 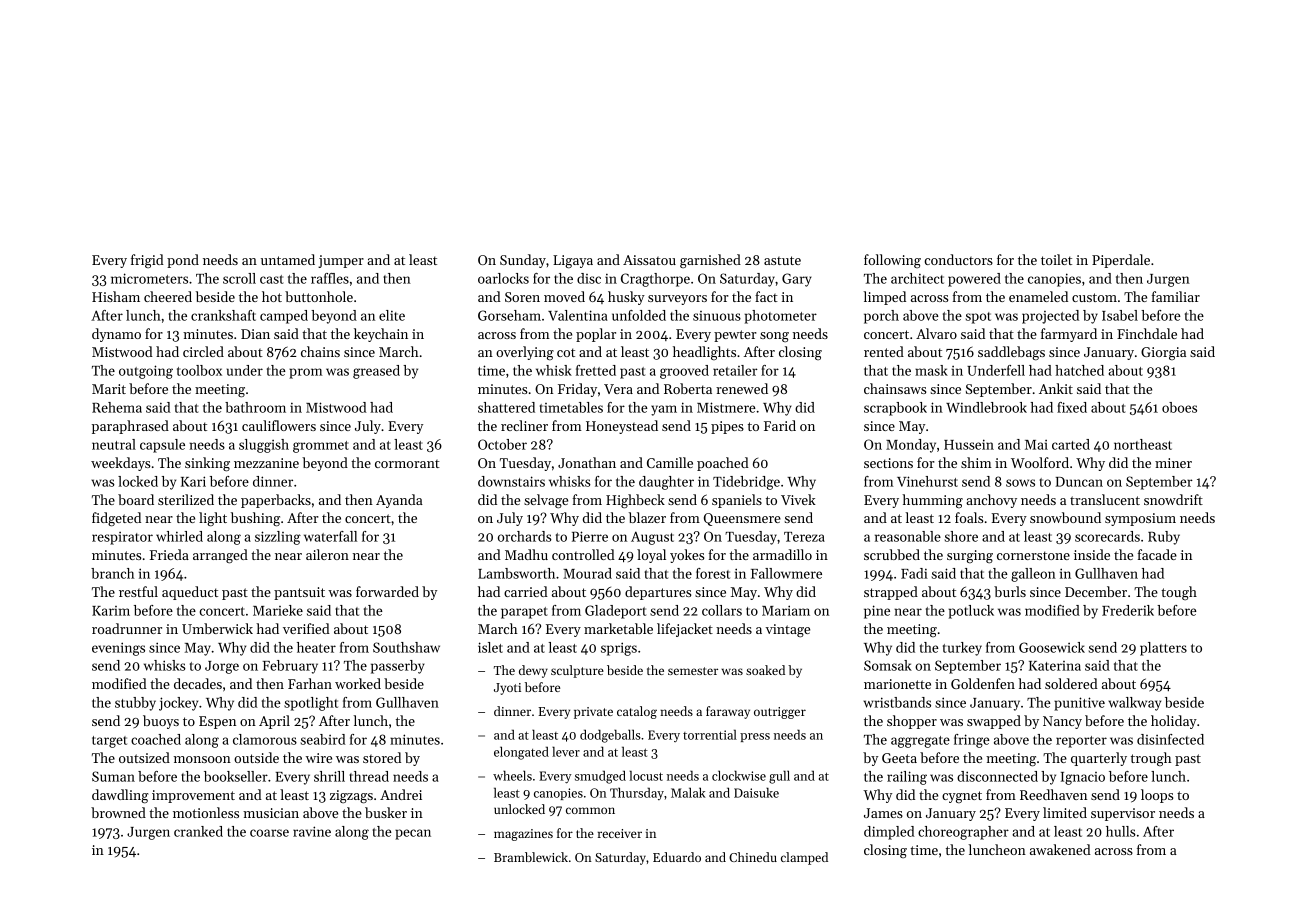 What do you see at coordinates (737, 501) in the image?
I see `spaniels` at bounding box center [737, 501].
